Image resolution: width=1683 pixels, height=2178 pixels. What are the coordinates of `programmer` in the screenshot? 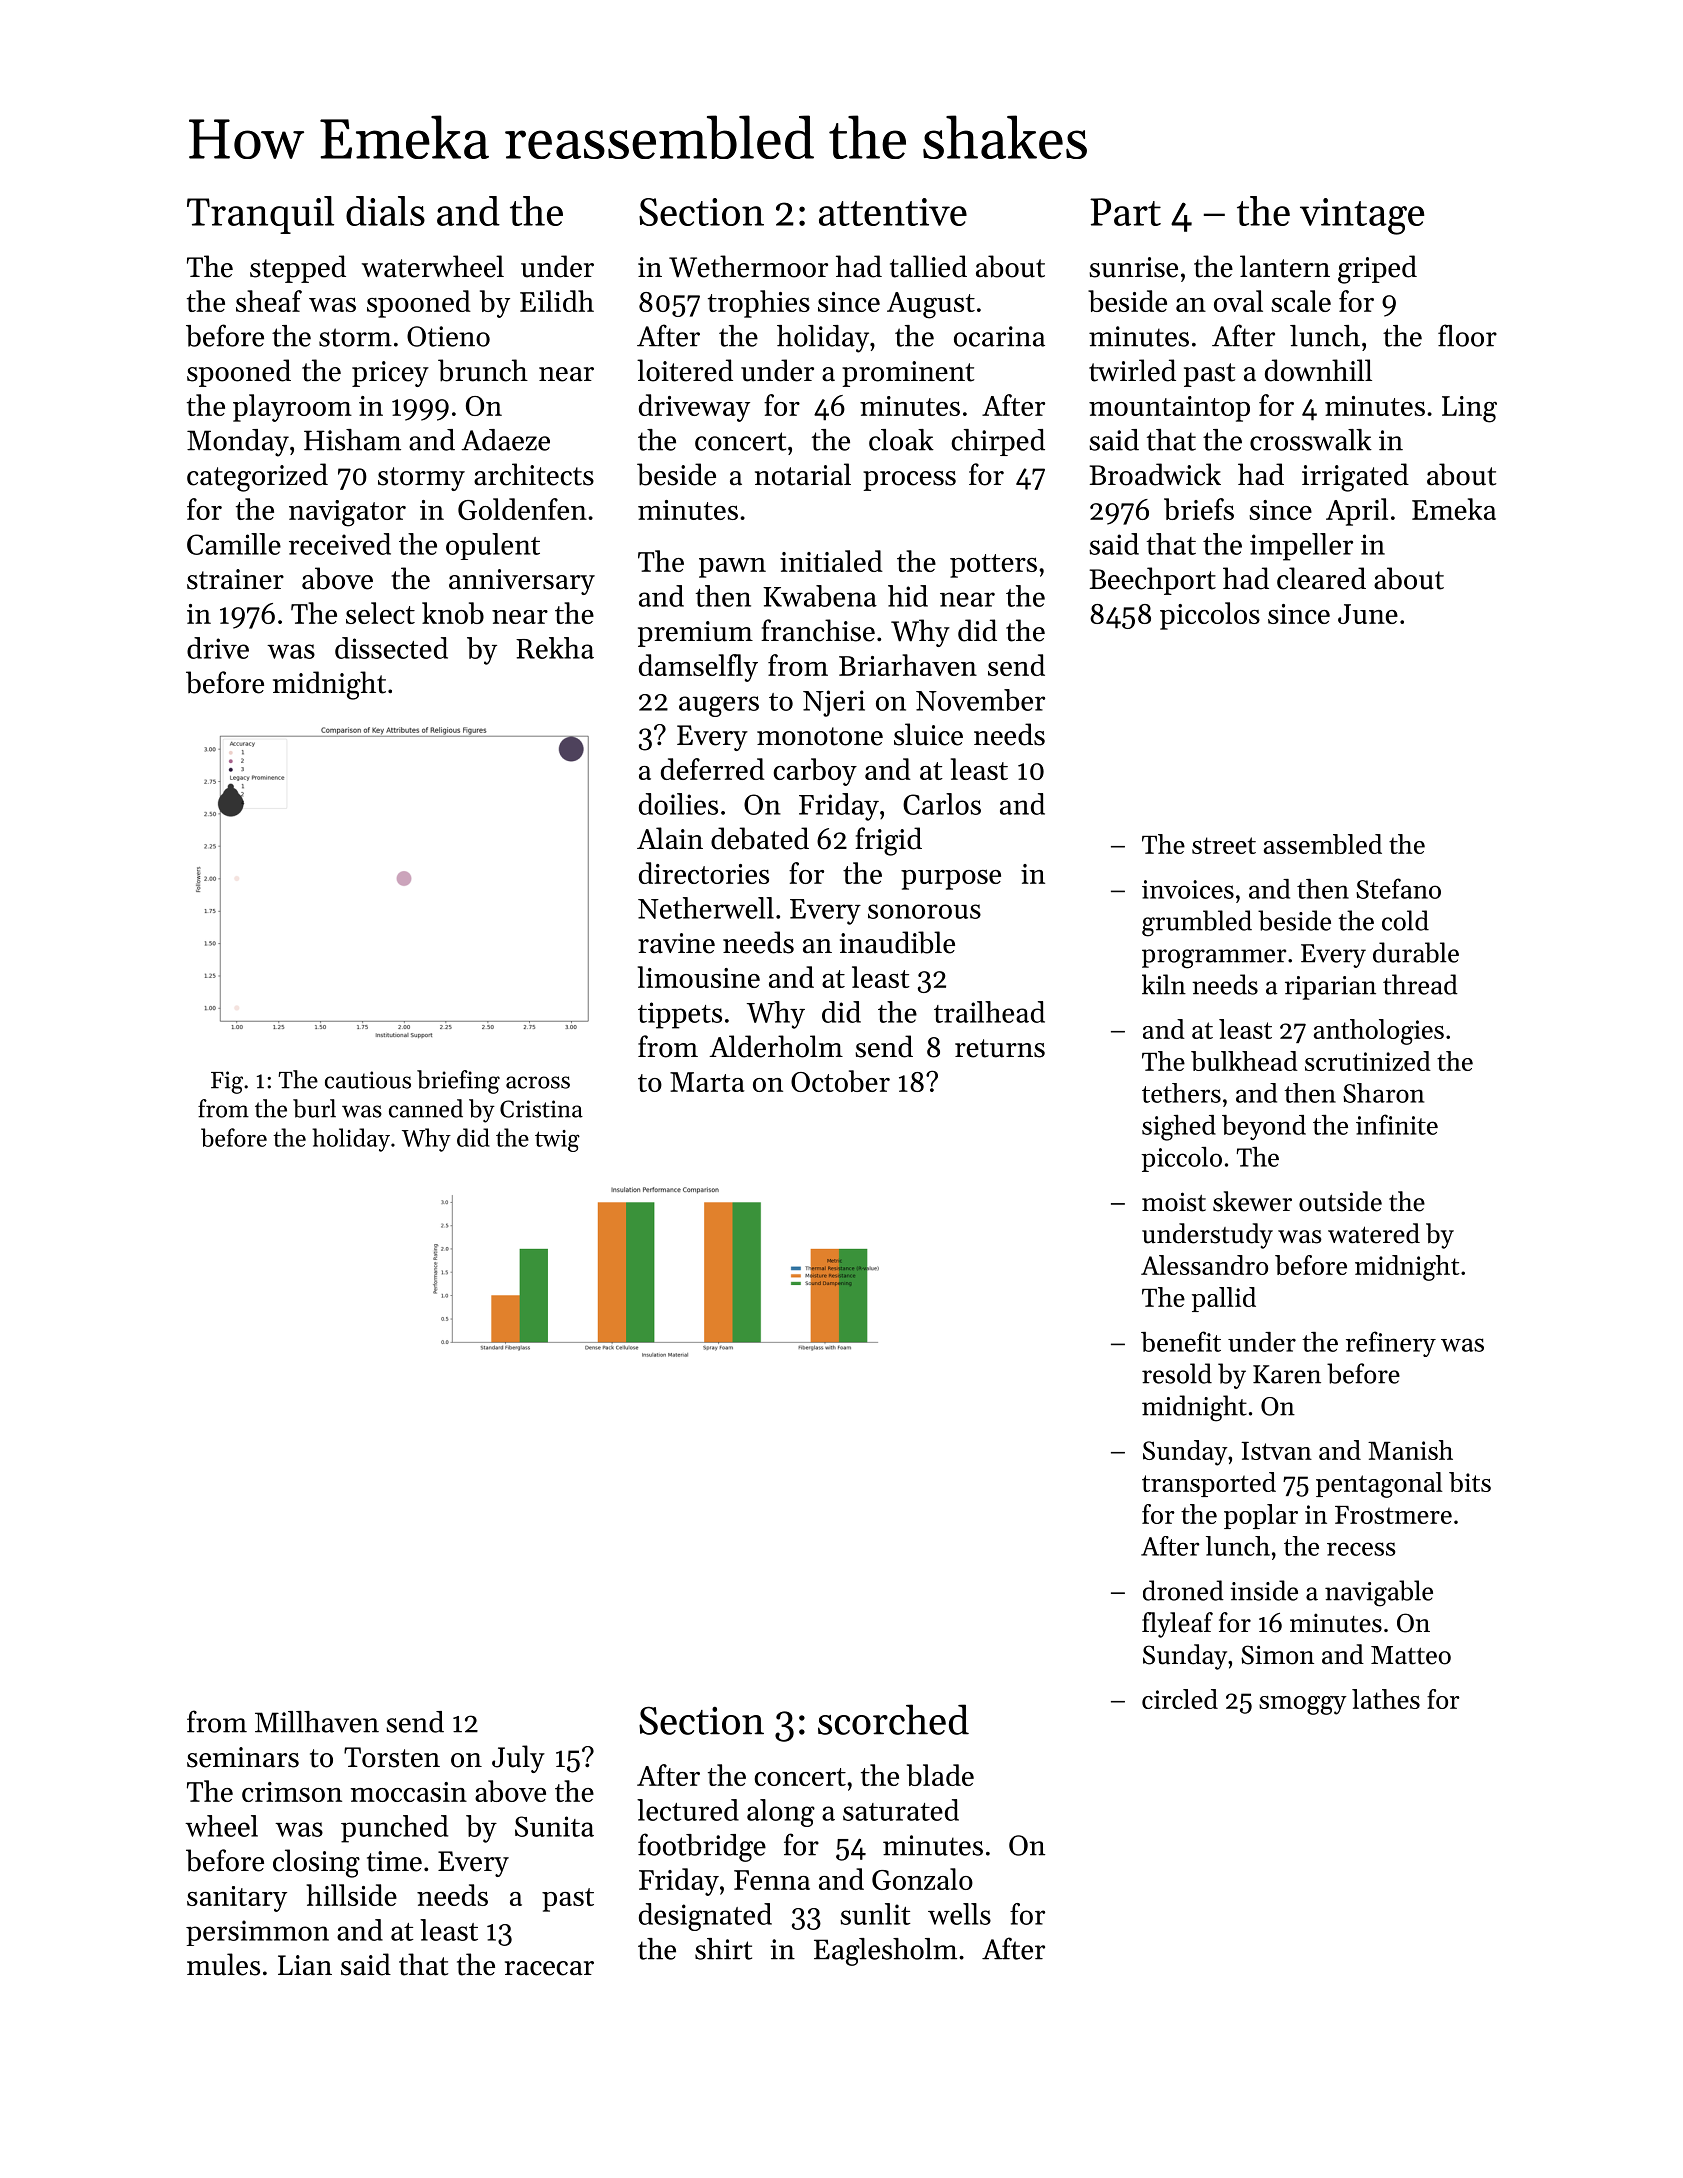 It's located at (1214, 959).
